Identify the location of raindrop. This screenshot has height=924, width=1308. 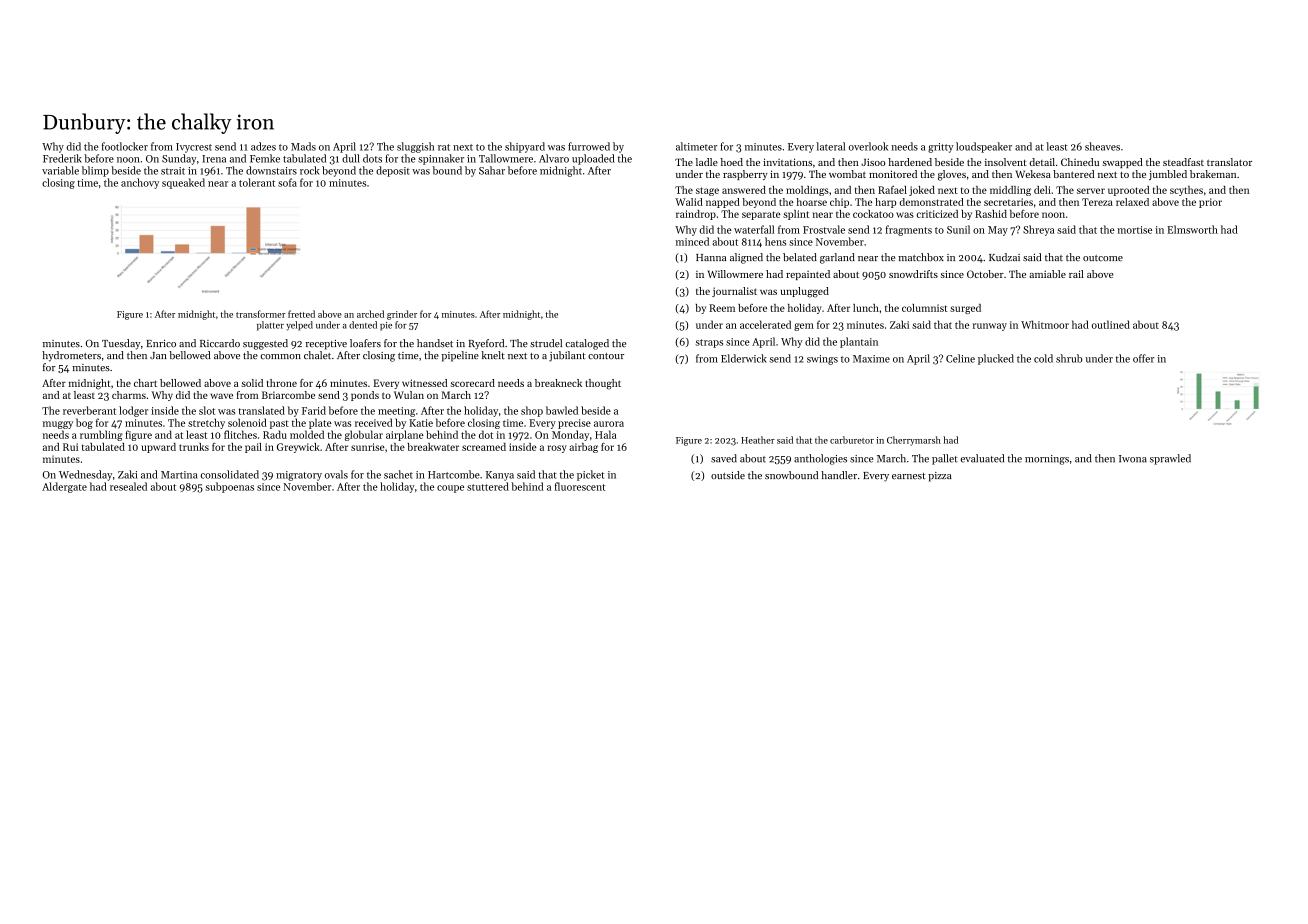
(696, 215).
